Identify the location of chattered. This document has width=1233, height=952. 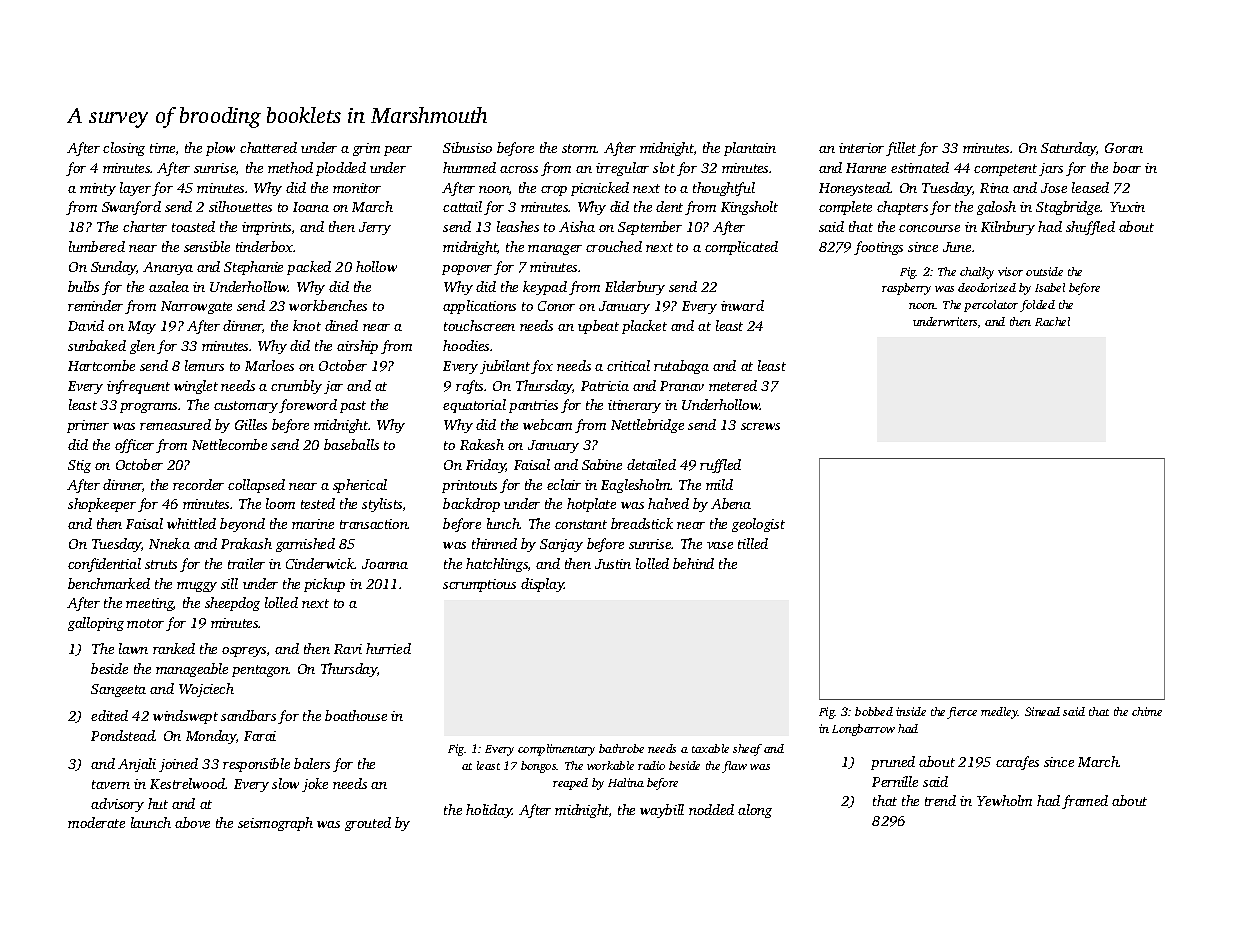
(268, 147).
